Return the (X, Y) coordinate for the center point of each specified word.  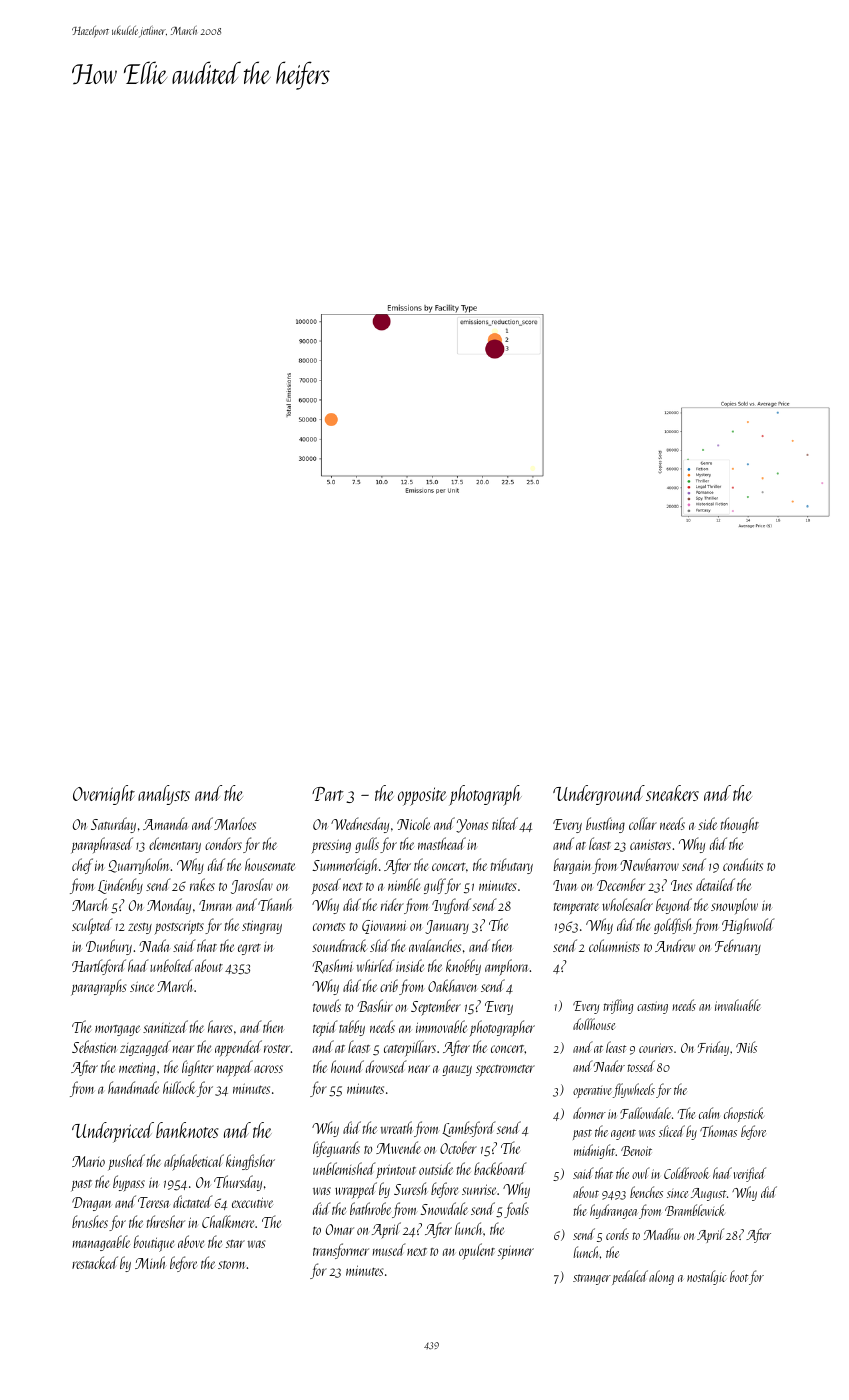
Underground (599, 795)
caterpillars (410, 1048)
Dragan (92, 1204)
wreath (396, 1127)
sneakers (672, 793)
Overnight (104, 795)
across (268, 1069)
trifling (618, 1006)
